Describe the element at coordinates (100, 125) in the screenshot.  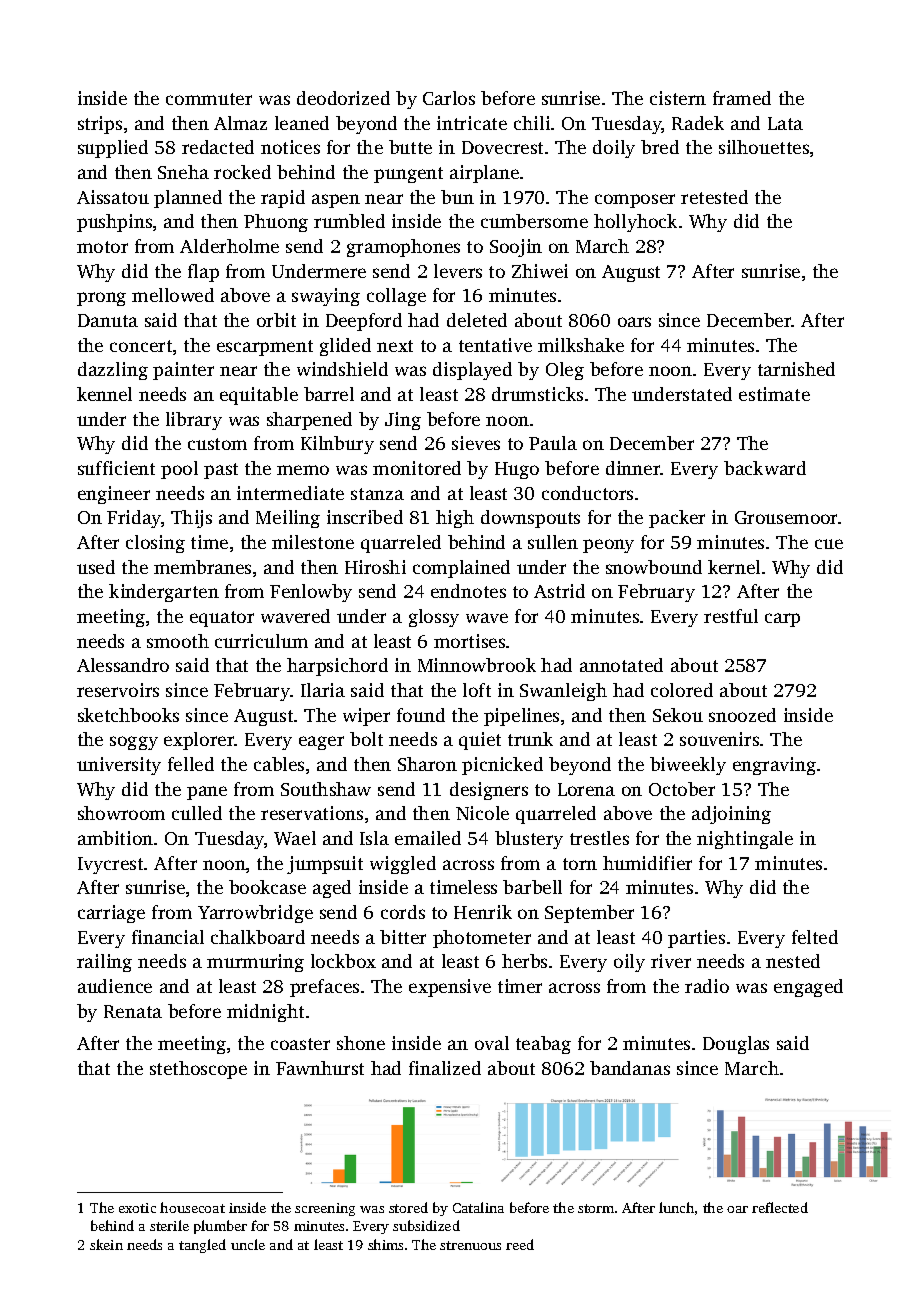
I see `strips` at that location.
